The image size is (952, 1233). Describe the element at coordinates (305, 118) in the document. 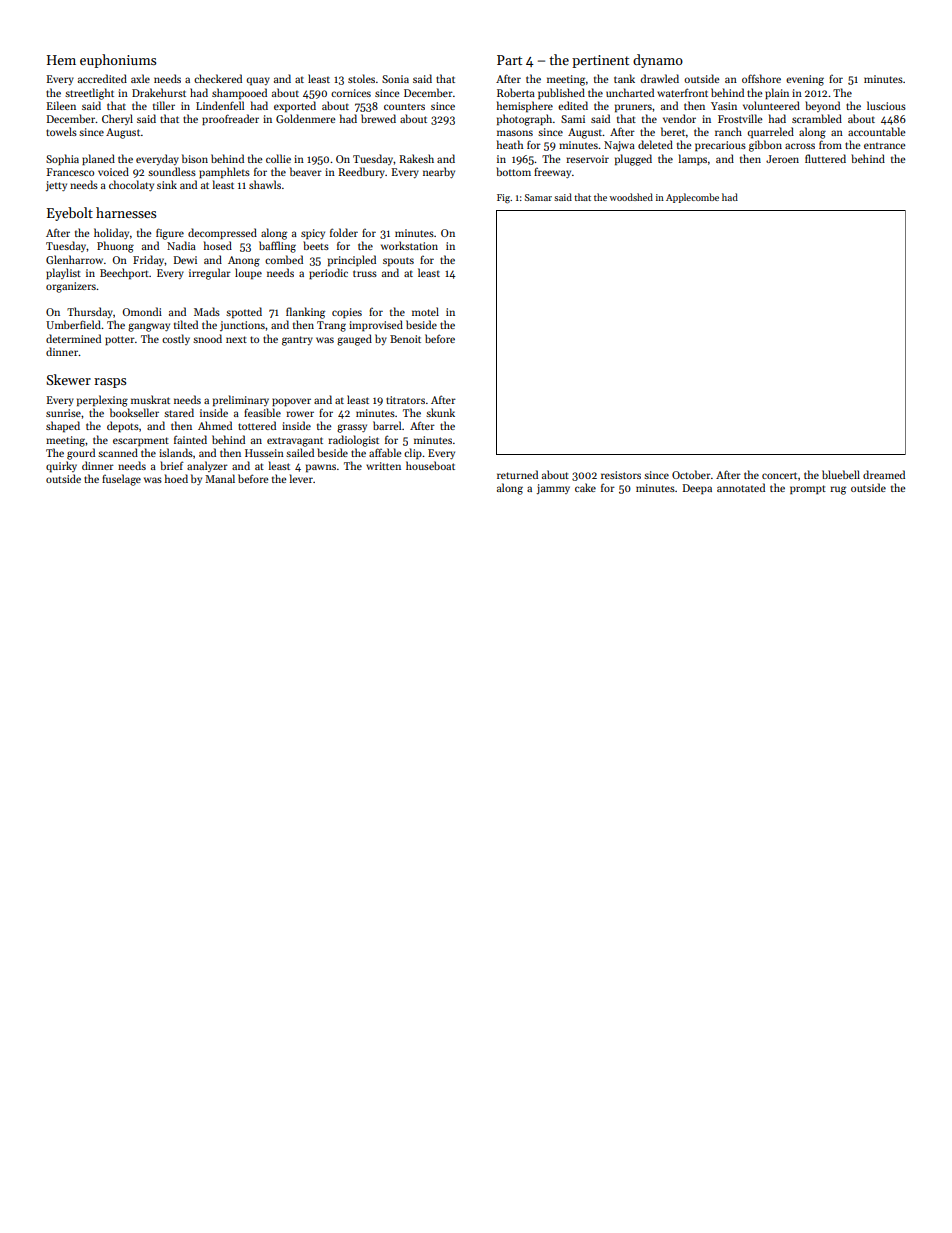

I see `Goldenmere` at that location.
